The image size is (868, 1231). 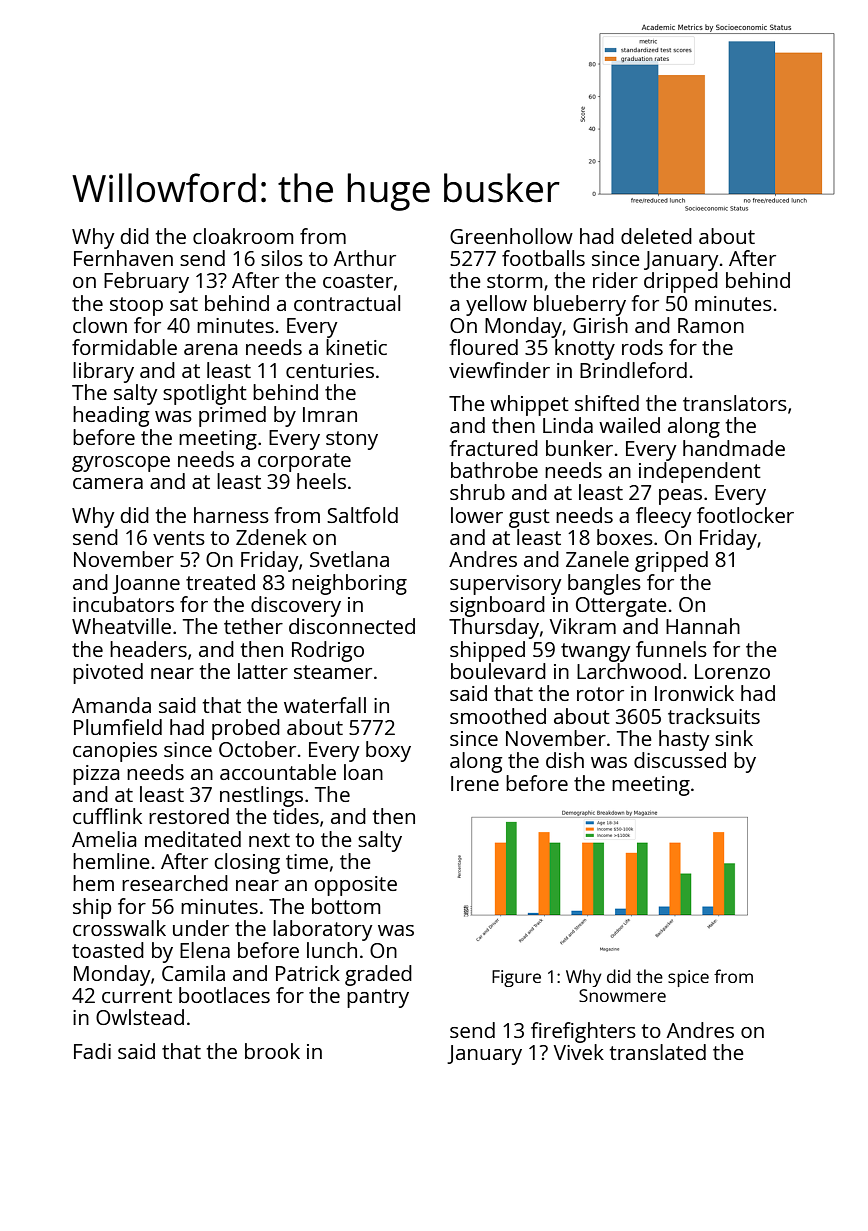 What do you see at coordinates (123, 258) in the document?
I see `Fernhaven` at bounding box center [123, 258].
